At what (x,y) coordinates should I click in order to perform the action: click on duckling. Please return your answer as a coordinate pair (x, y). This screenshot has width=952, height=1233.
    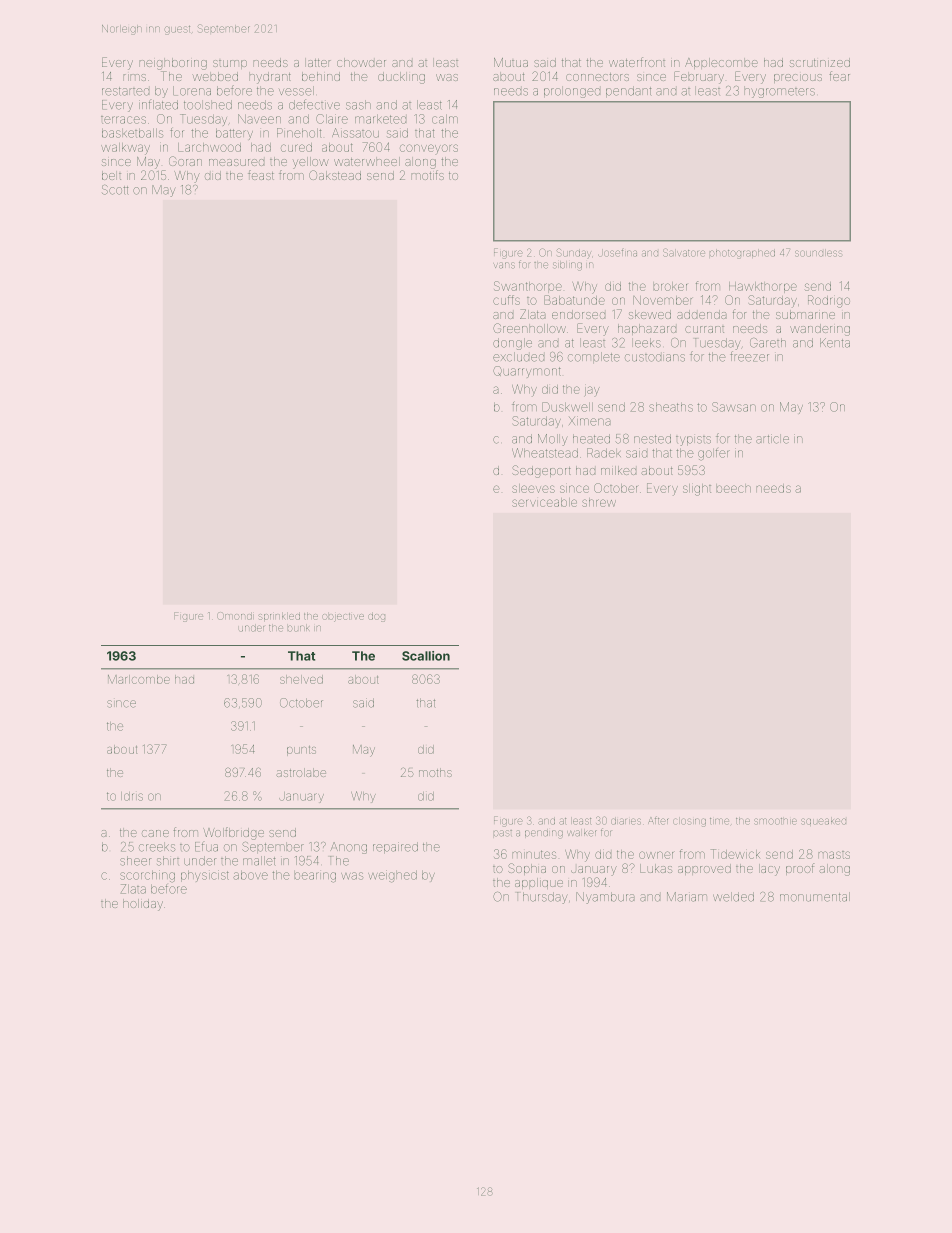
    Looking at the image, I should click on (401, 78).
